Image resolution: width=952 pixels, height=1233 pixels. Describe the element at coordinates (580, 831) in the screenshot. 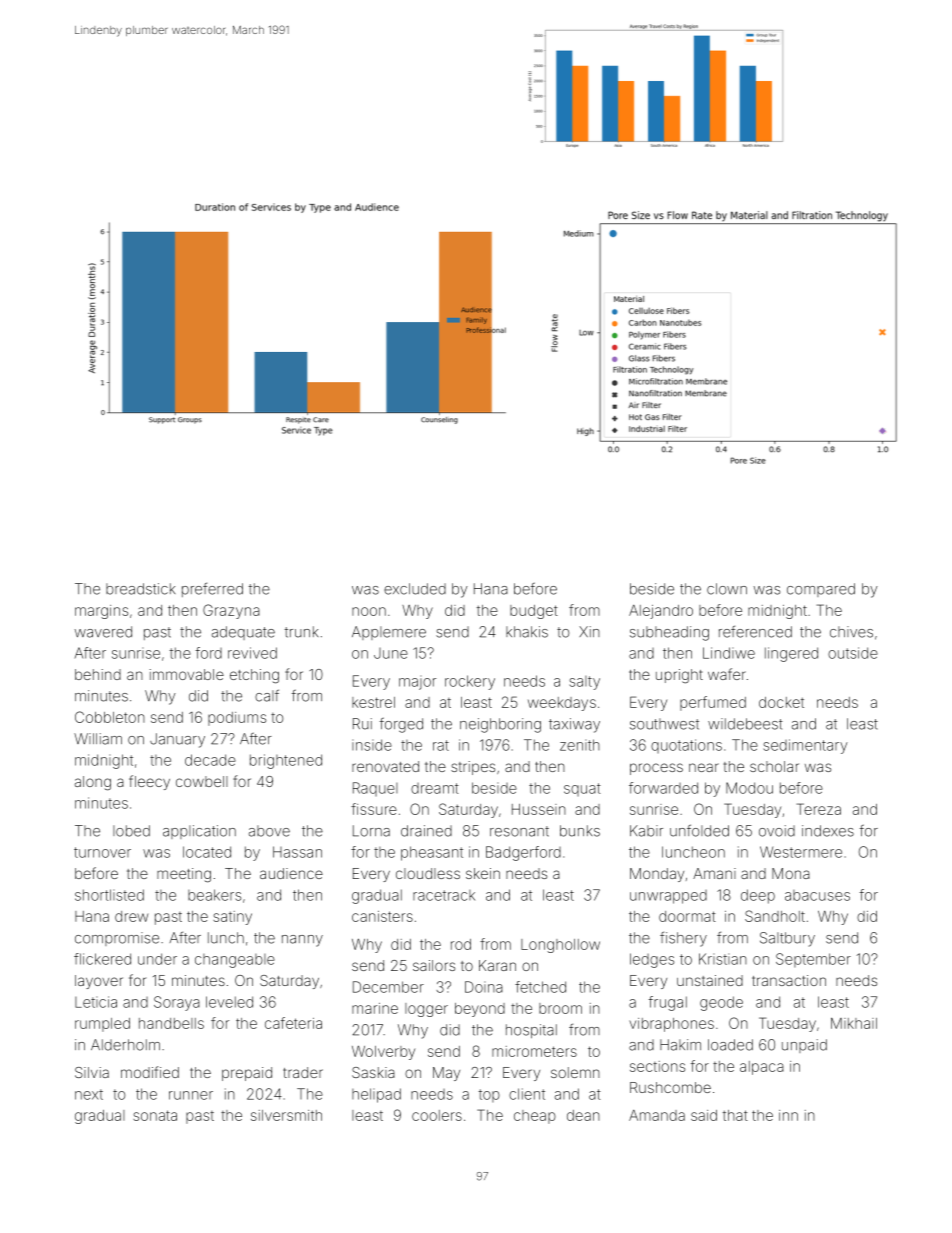

I see `bunks` at that location.
